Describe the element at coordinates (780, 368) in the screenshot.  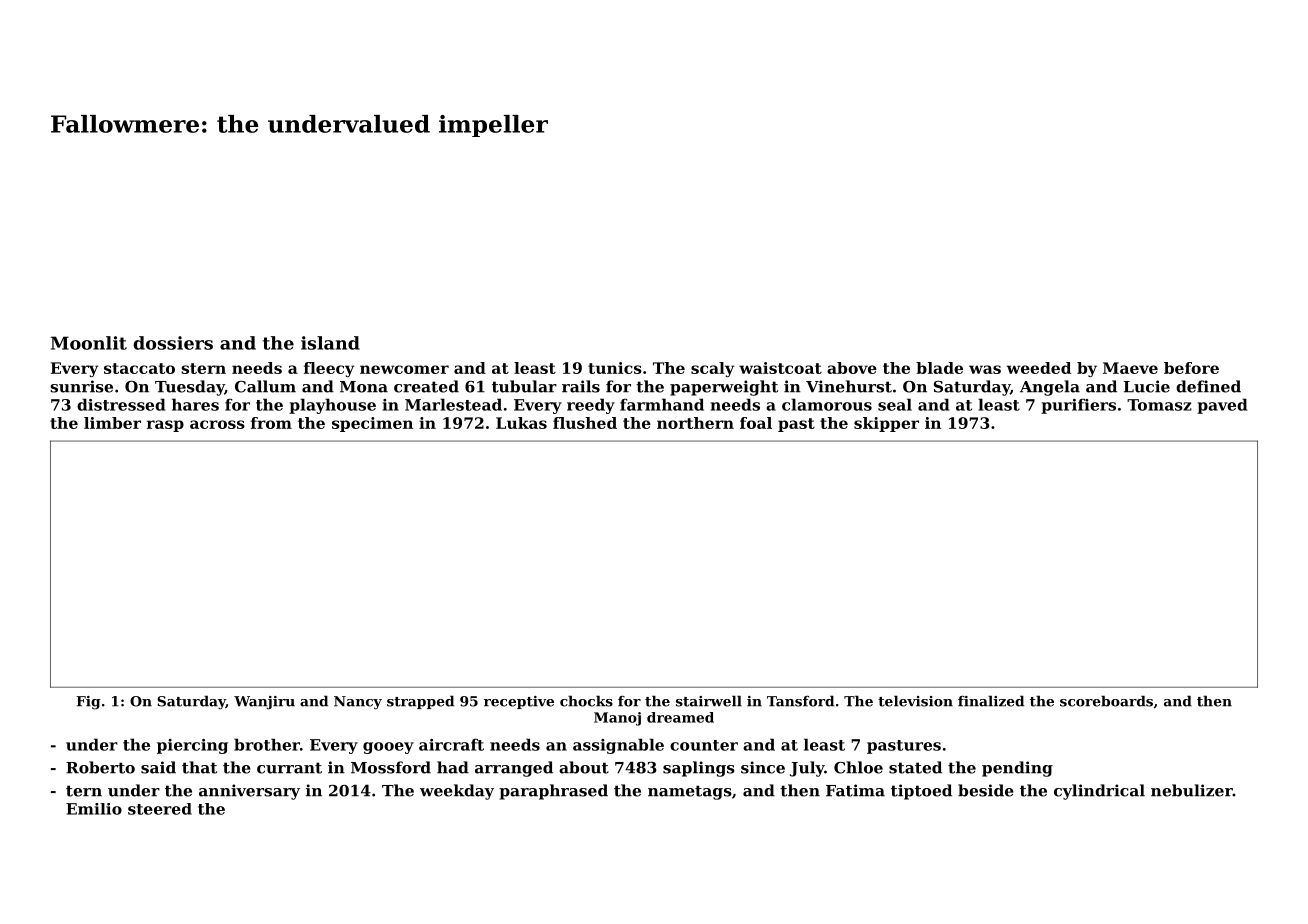
I see `waistcoat` at that location.
